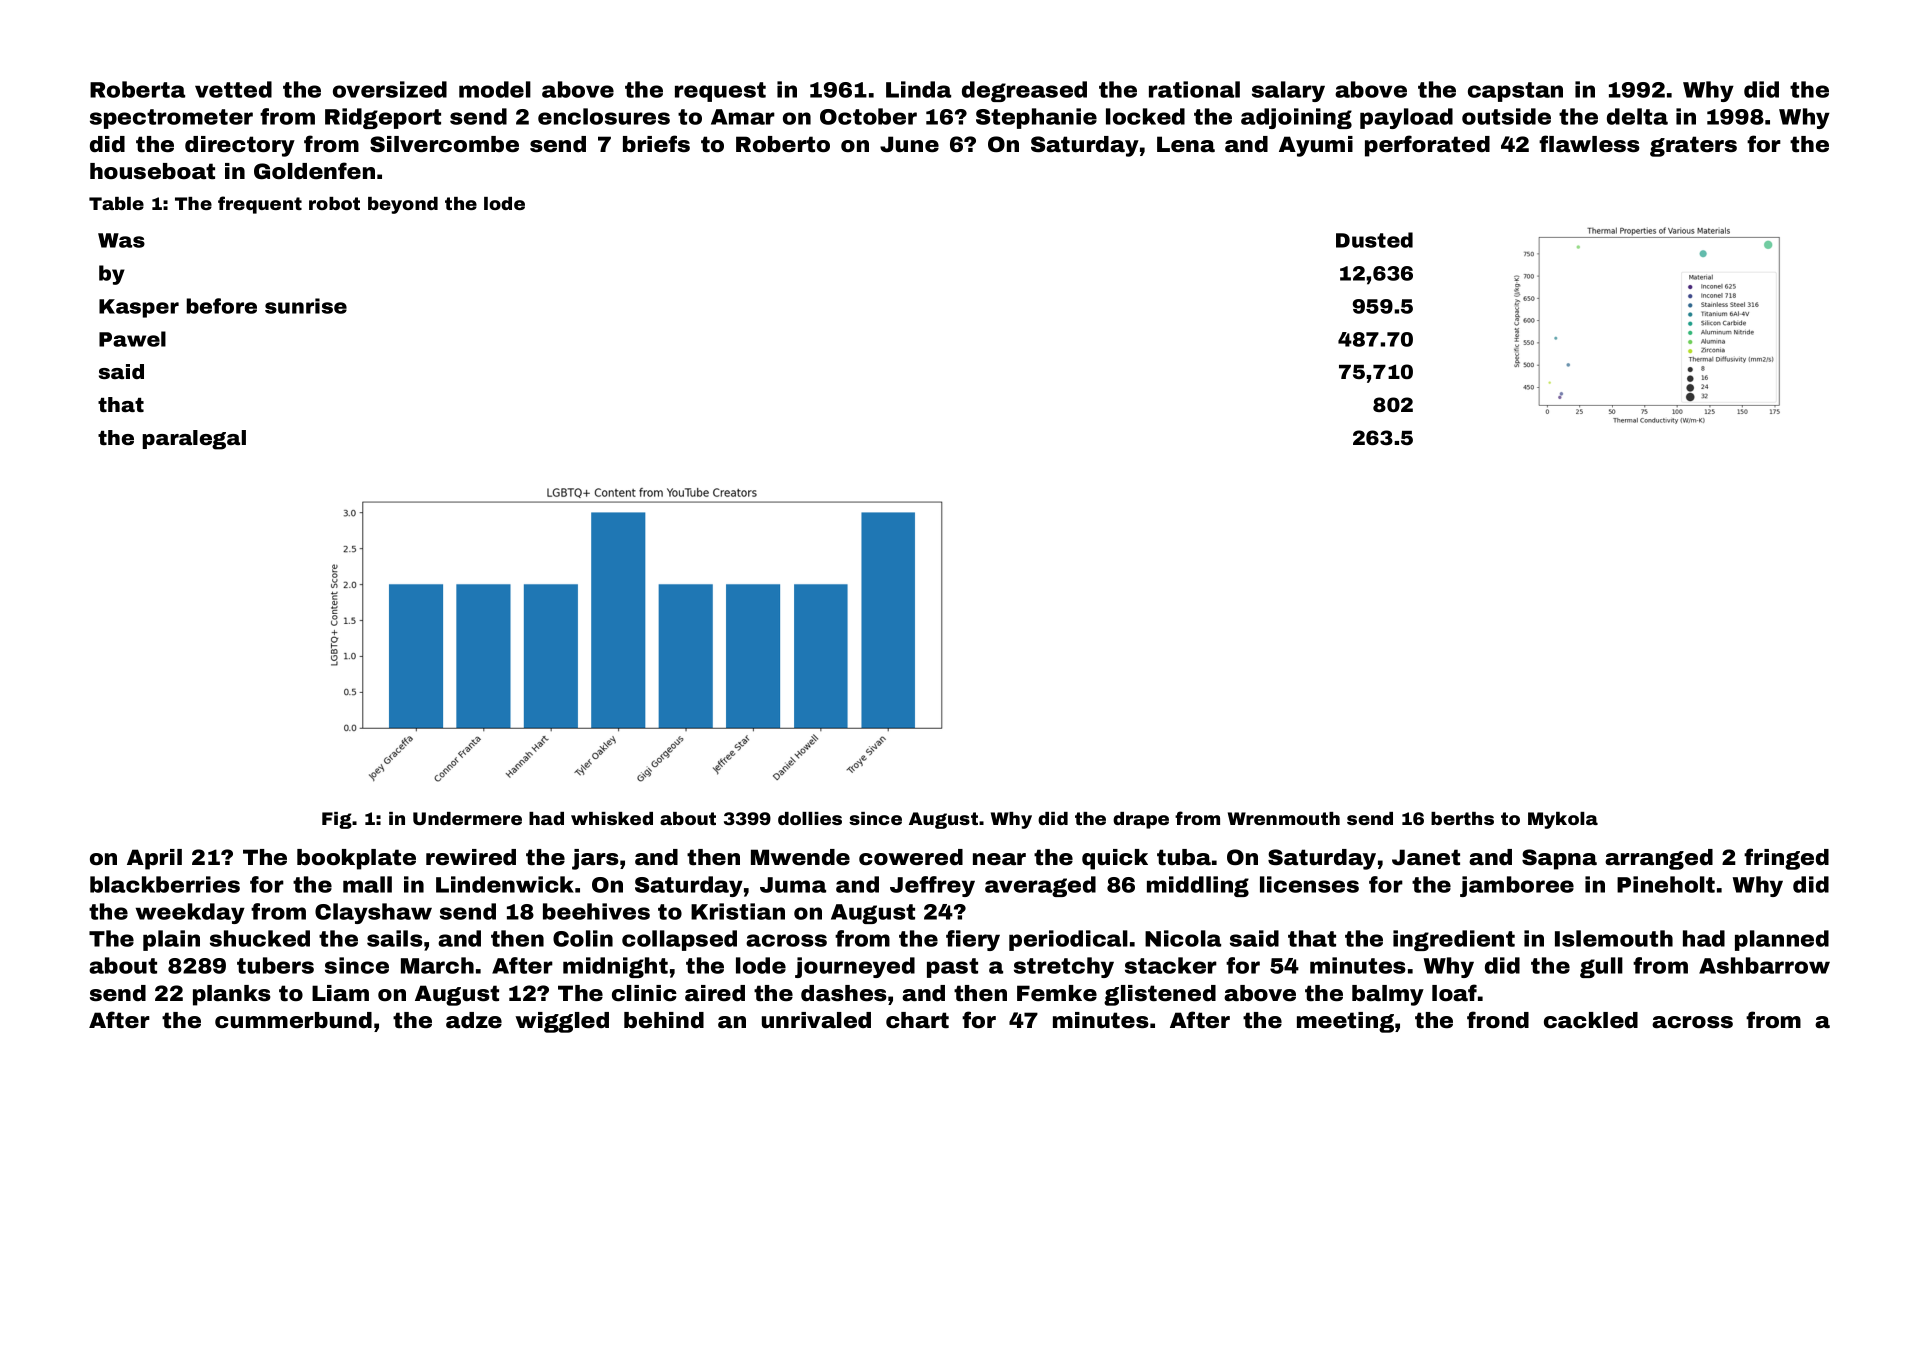 The image size is (1919, 1357). Describe the element at coordinates (1427, 146) in the screenshot. I see `perforated` at that location.
